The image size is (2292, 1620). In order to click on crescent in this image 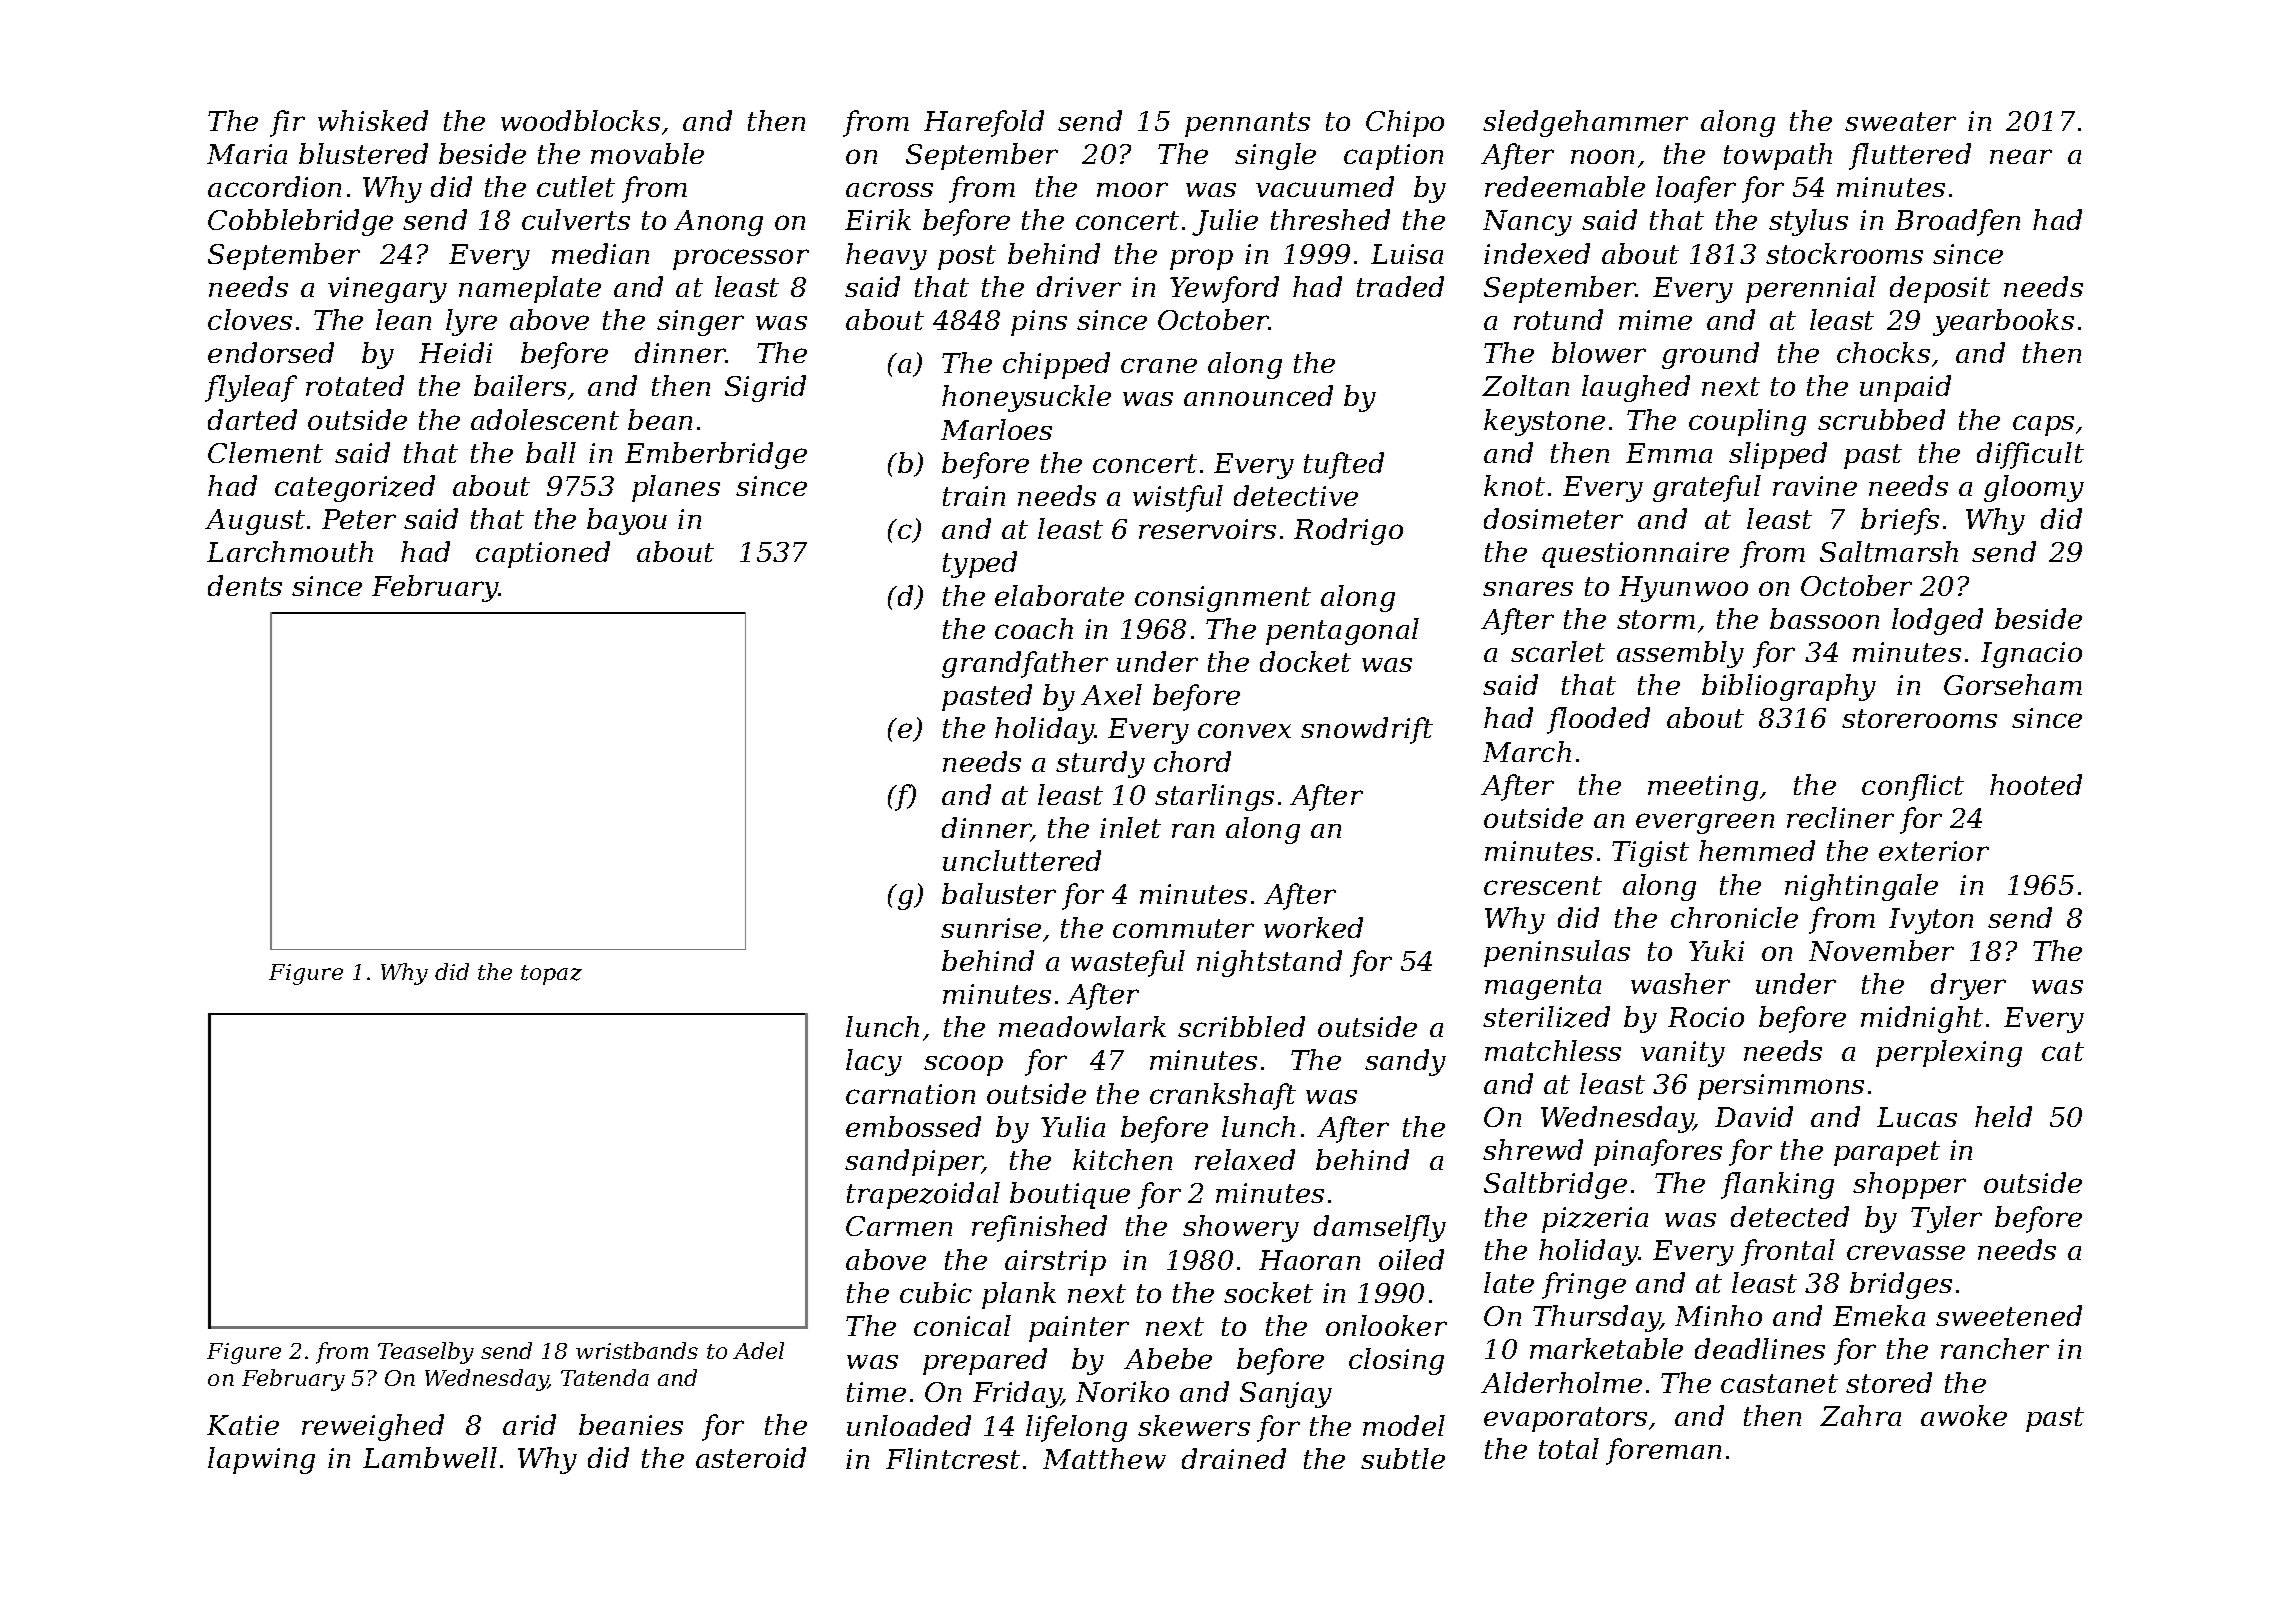, I will do `click(1543, 885)`.
